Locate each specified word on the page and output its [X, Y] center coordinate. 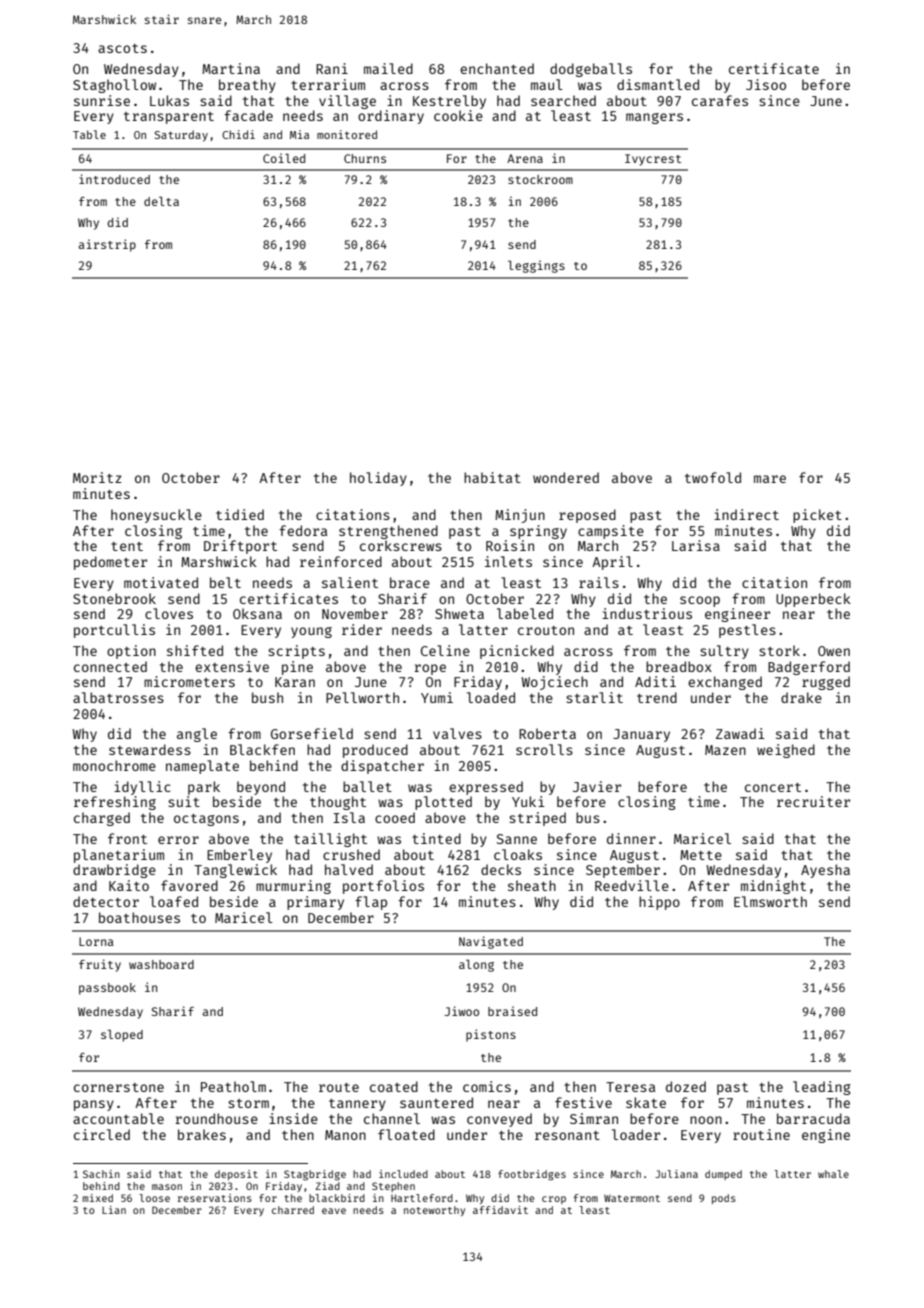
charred [293, 1210]
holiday [378, 479]
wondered [566, 477]
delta [161, 201]
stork [779, 650]
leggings [536, 266]
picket [817, 516]
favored [189, 885]
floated [406, 1134]
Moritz [97, 477]
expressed [486, 788]
